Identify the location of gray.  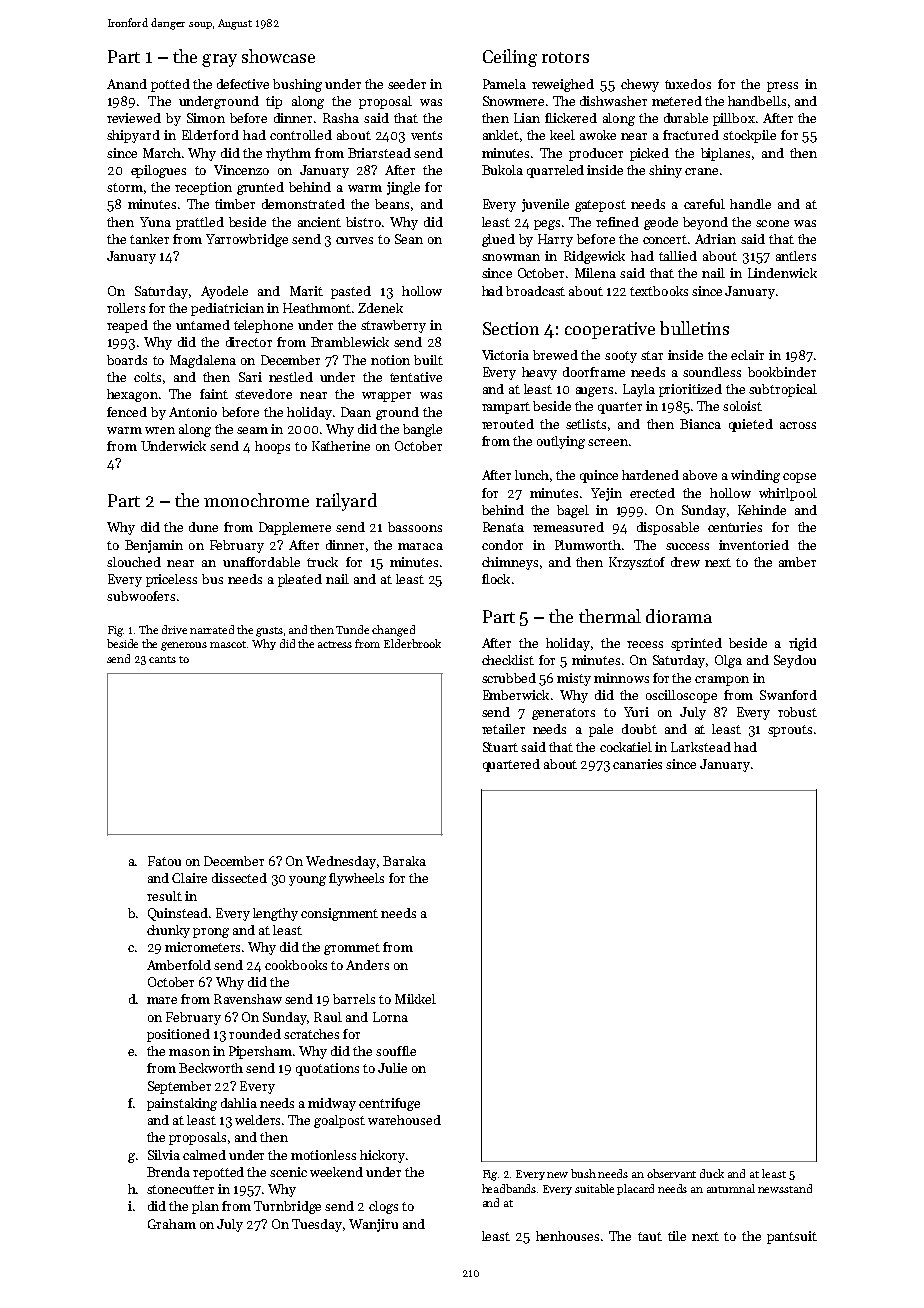
(219, 60).
